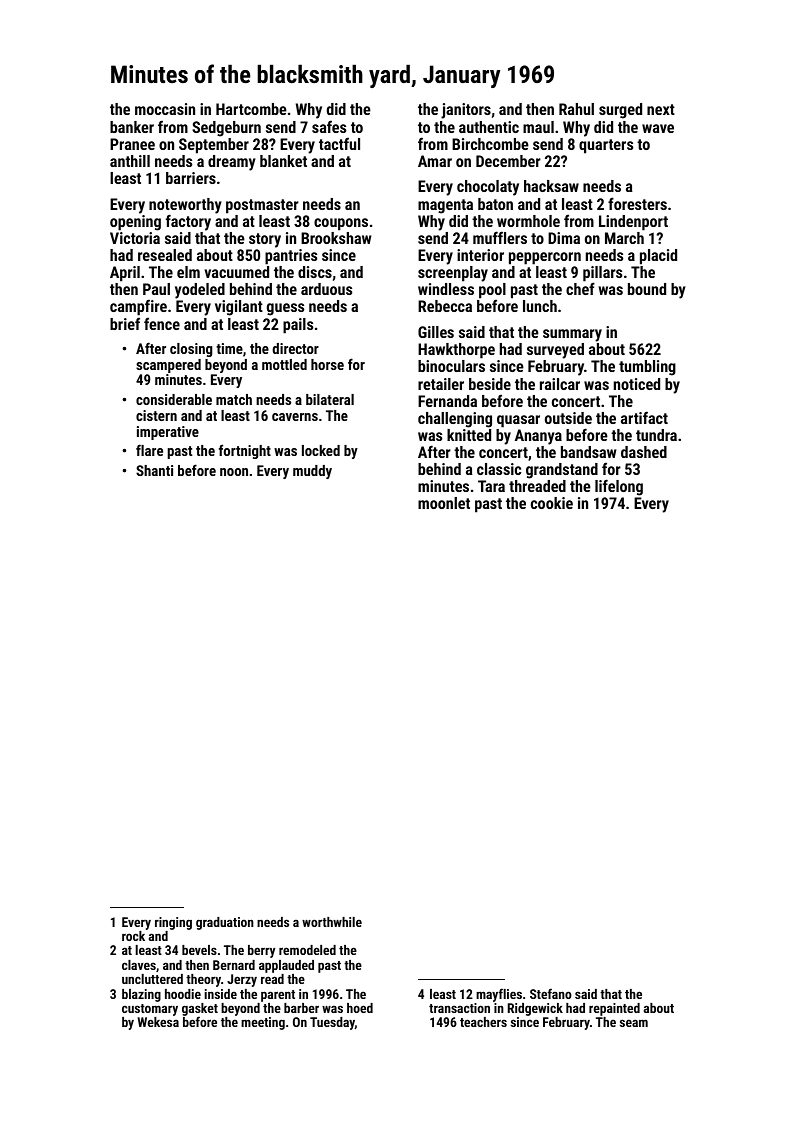 The image size is (798, 1132). What do you see at coordinates (614, 1009) in the document?
I see `repainted` at bounding box center [614, 1009].
